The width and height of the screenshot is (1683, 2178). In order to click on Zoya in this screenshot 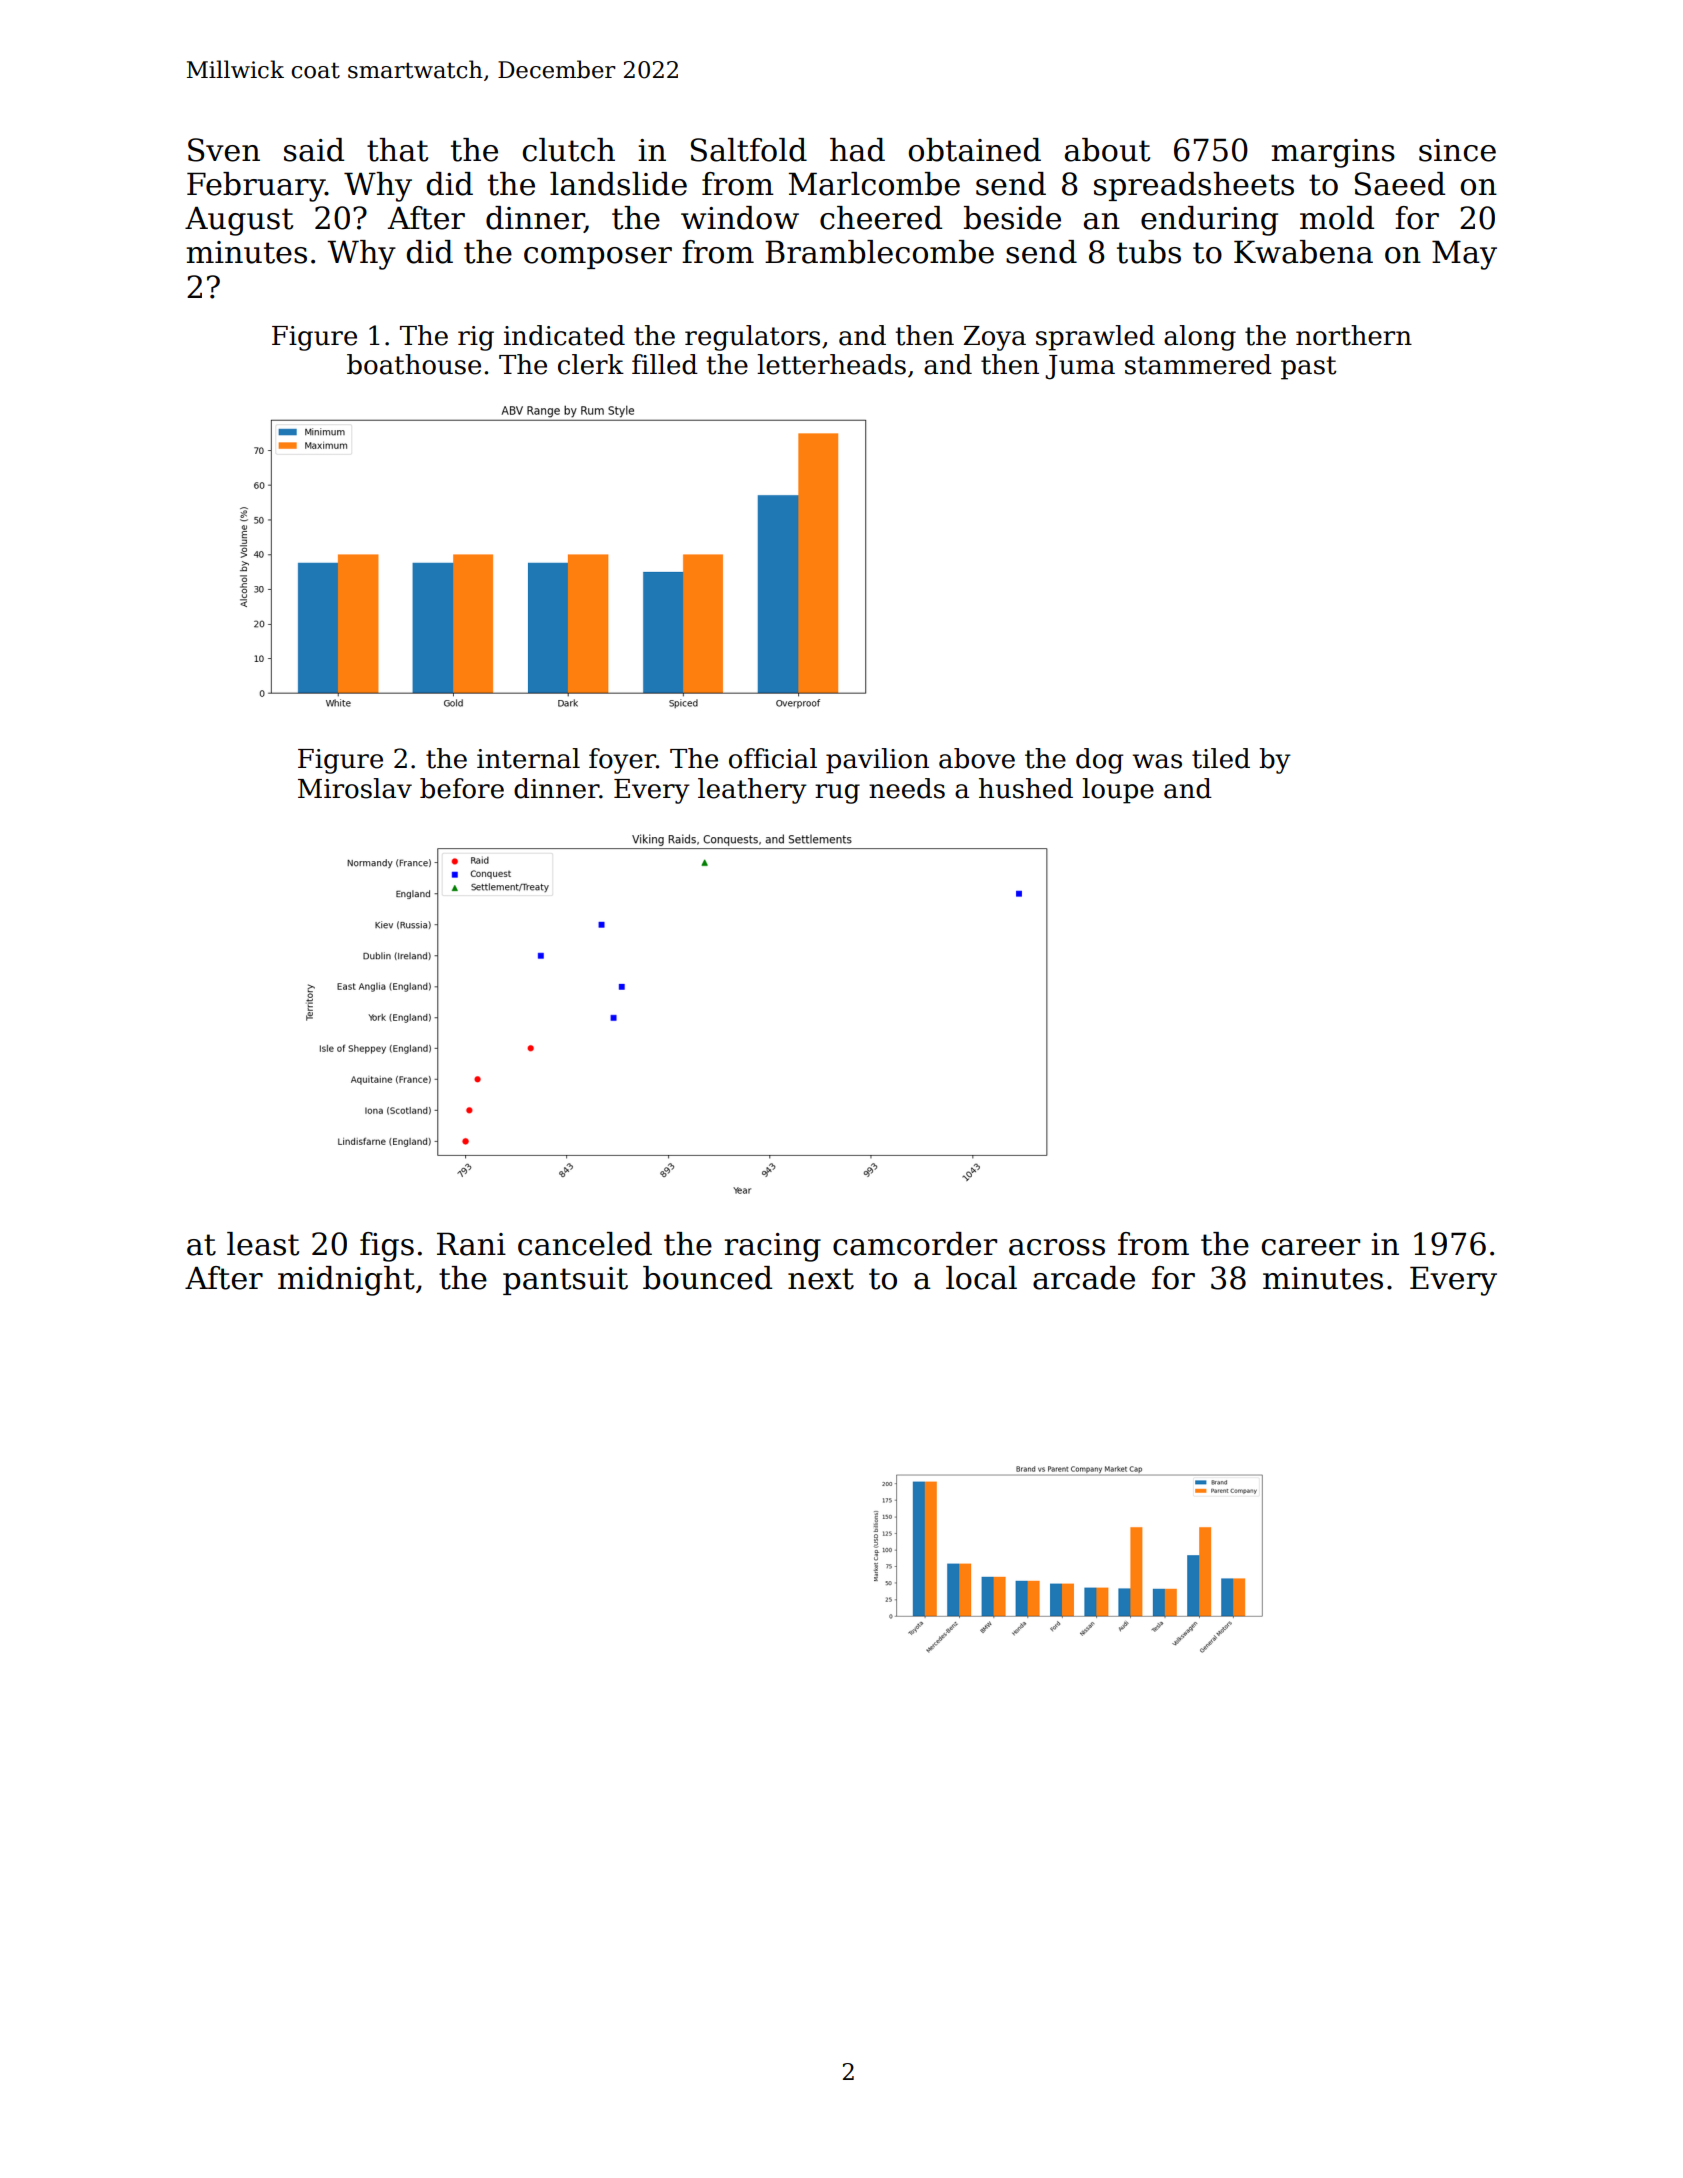, I will do `click(995, 338)`.
